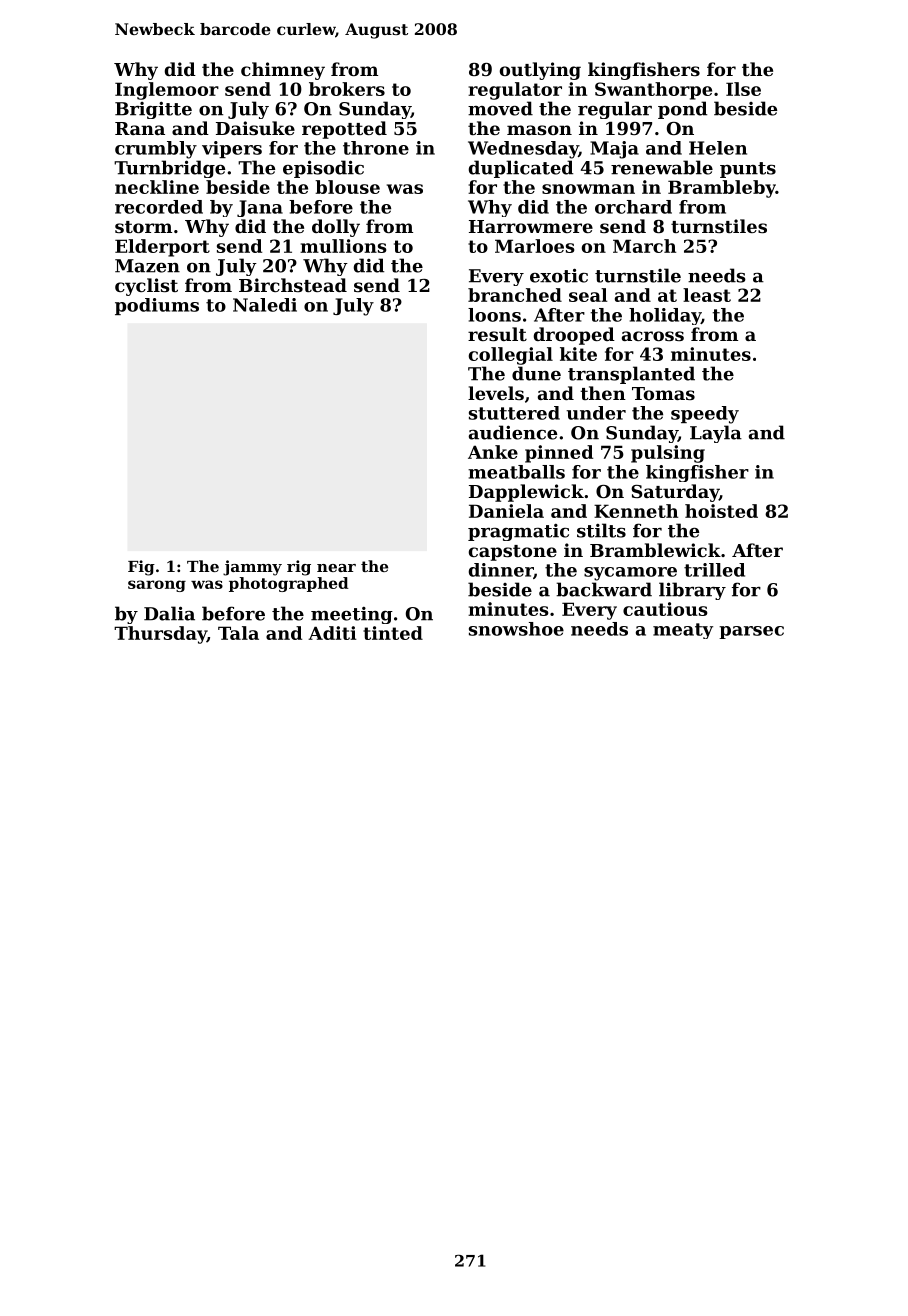  Describe the element at coordinates (252, 568) in the screenshot. I see `jammy` at that location.
